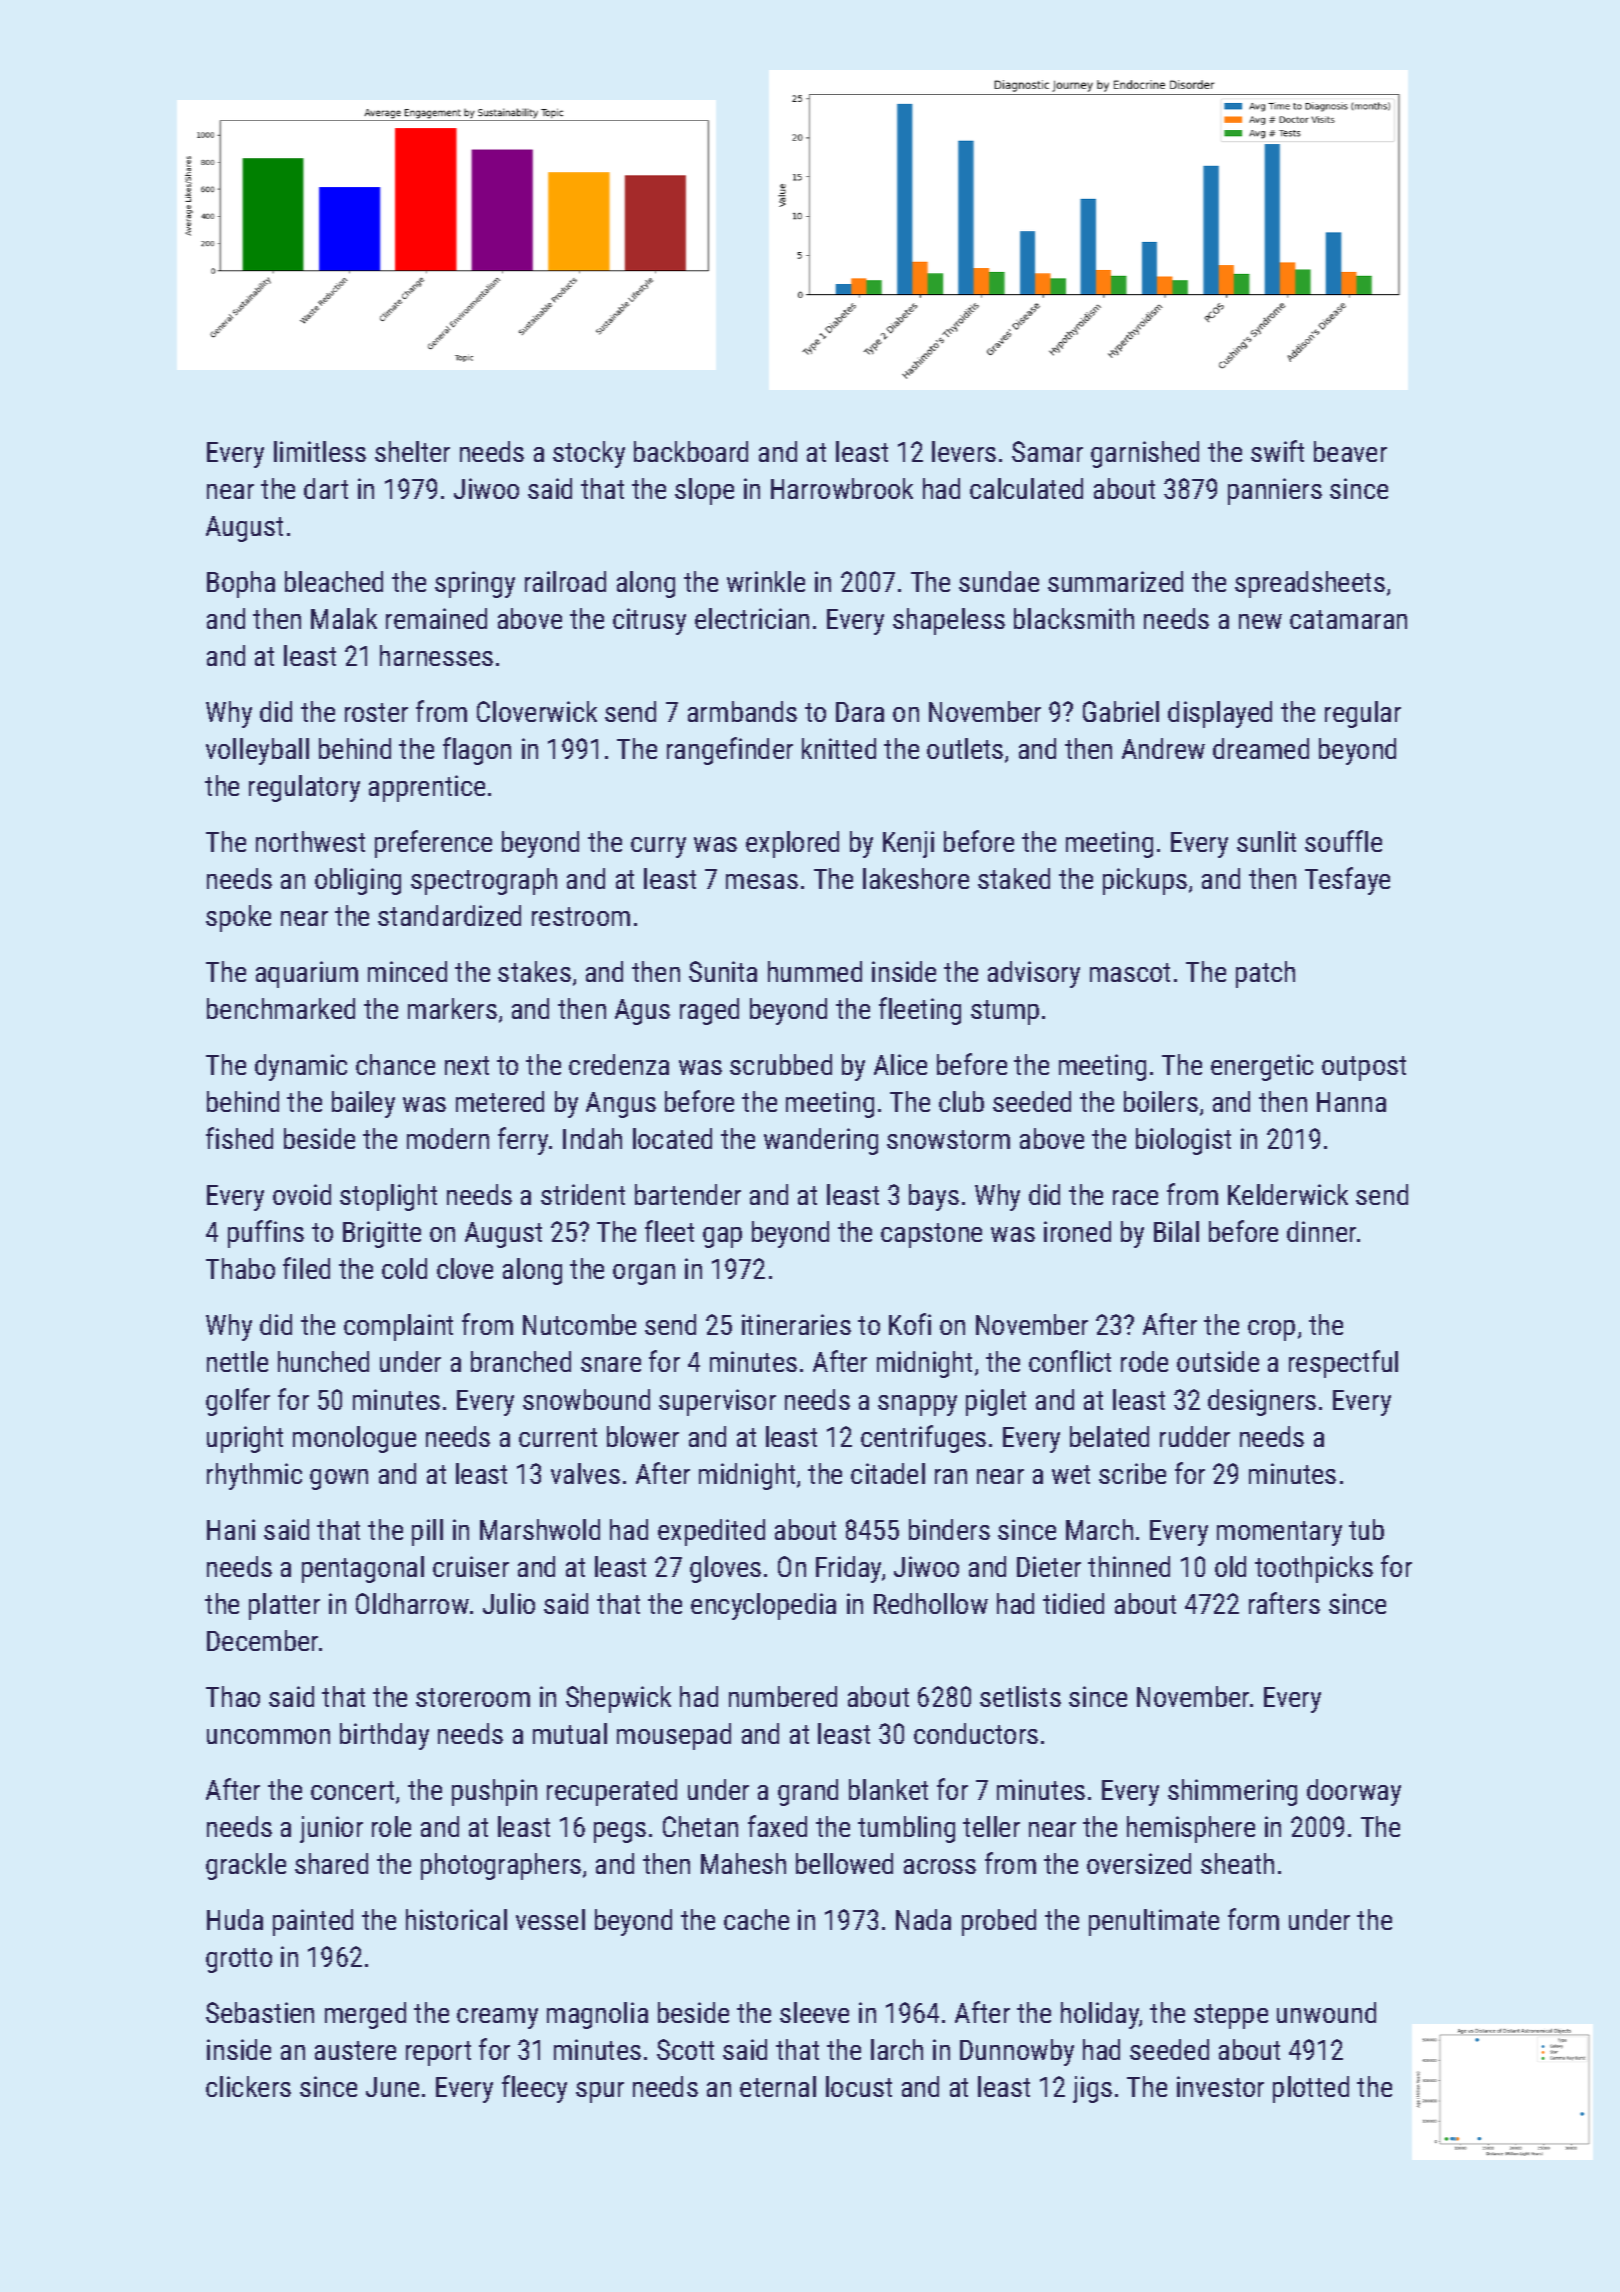  What do you see at coordinates (239, 1960) in the screenshot?
I see `grotto` at bounding box center [239, 1960].
